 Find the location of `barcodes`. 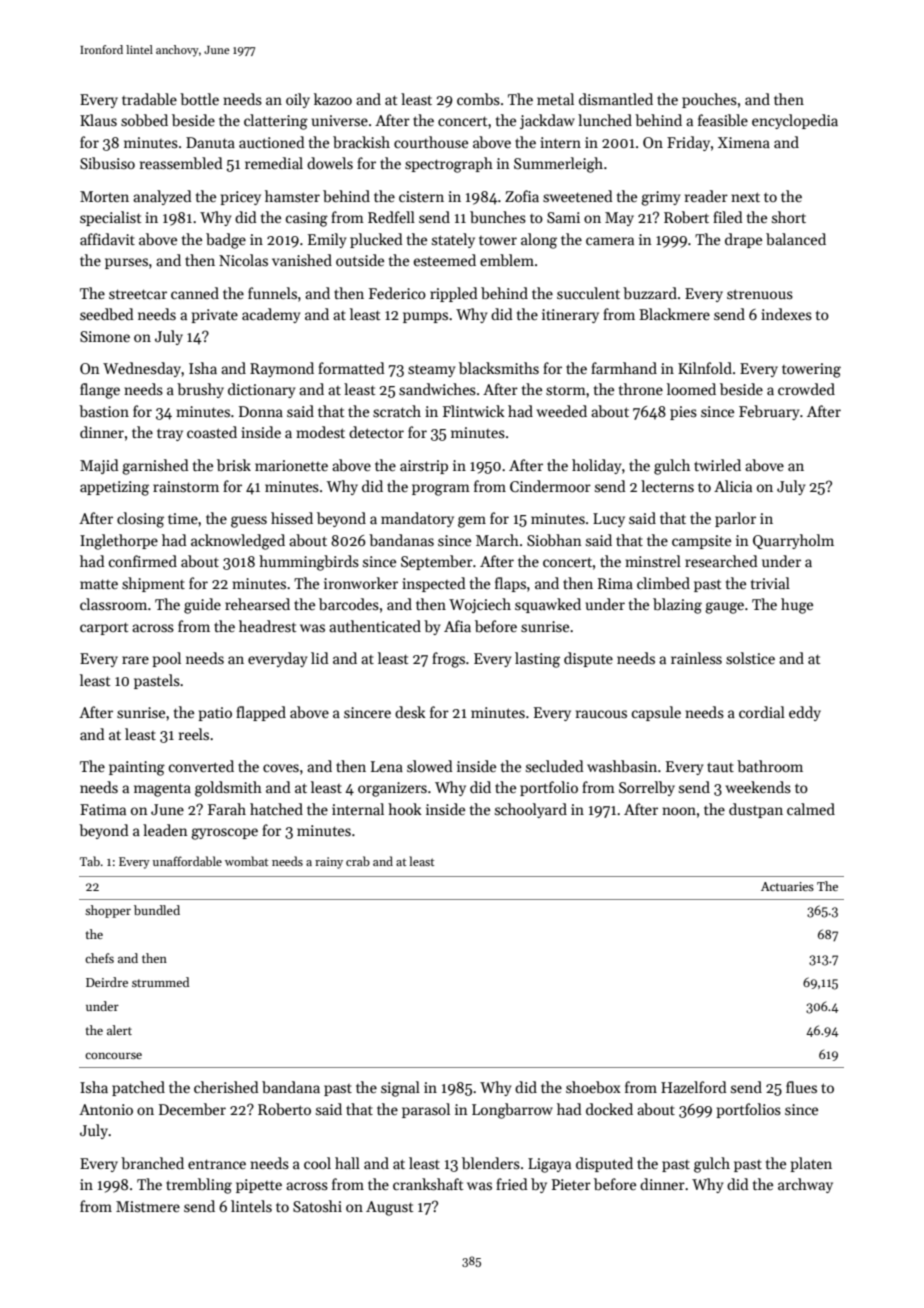

barcodes is located at coordinates (349, 604).
